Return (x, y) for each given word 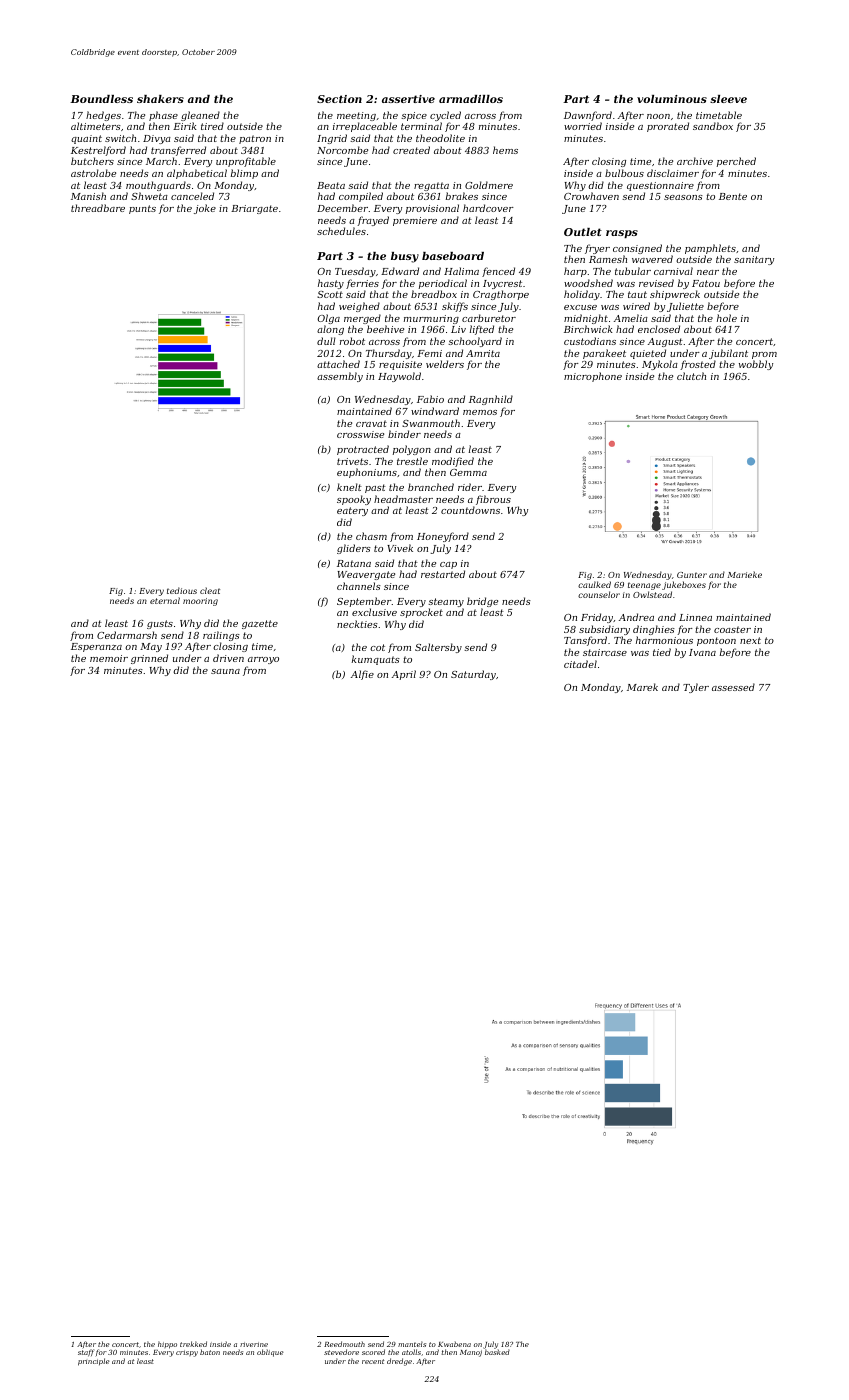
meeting (356, 116)
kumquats (376, 660)
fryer (597, 249)
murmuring (431, 319)
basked (497, 1352)
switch (120, 138)
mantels (412, 1344)
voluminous (672, 99)
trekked (193, 1344)
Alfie (362, 675)
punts (142, 209)
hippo (167, 1345)
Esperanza (96, 647)
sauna (225, 671)
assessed (733, 687)
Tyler (696, 688)
